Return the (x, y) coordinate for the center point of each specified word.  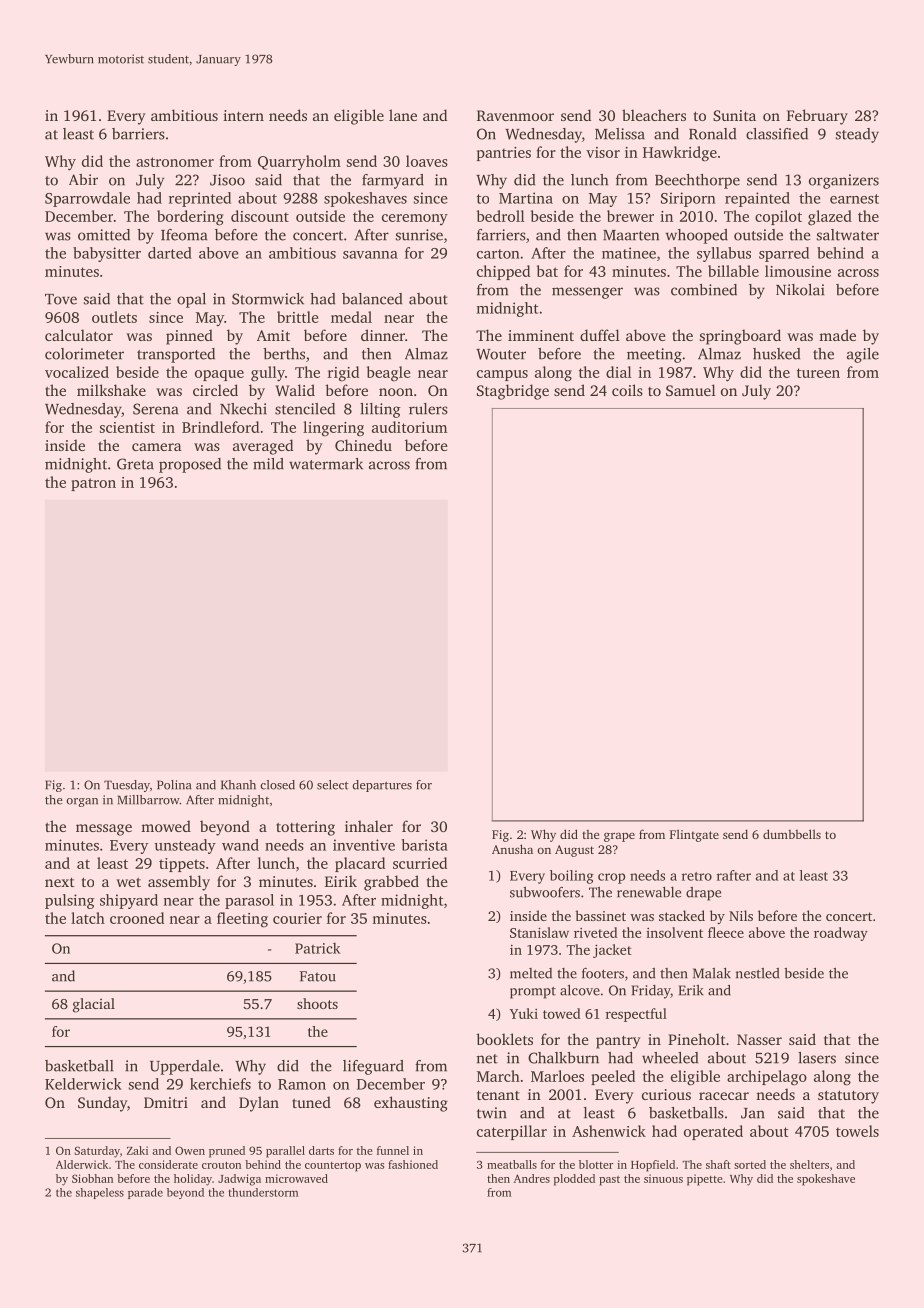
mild (268, 464)
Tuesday (127, 786)
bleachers (654, 115)
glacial (94, 1005)
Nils (741, 915)
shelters (809, 1164)
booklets (504, 1039)
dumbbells (792, 834)
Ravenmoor (515, 115)
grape (619, 837)
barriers (138, 134)
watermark (326, 464)
